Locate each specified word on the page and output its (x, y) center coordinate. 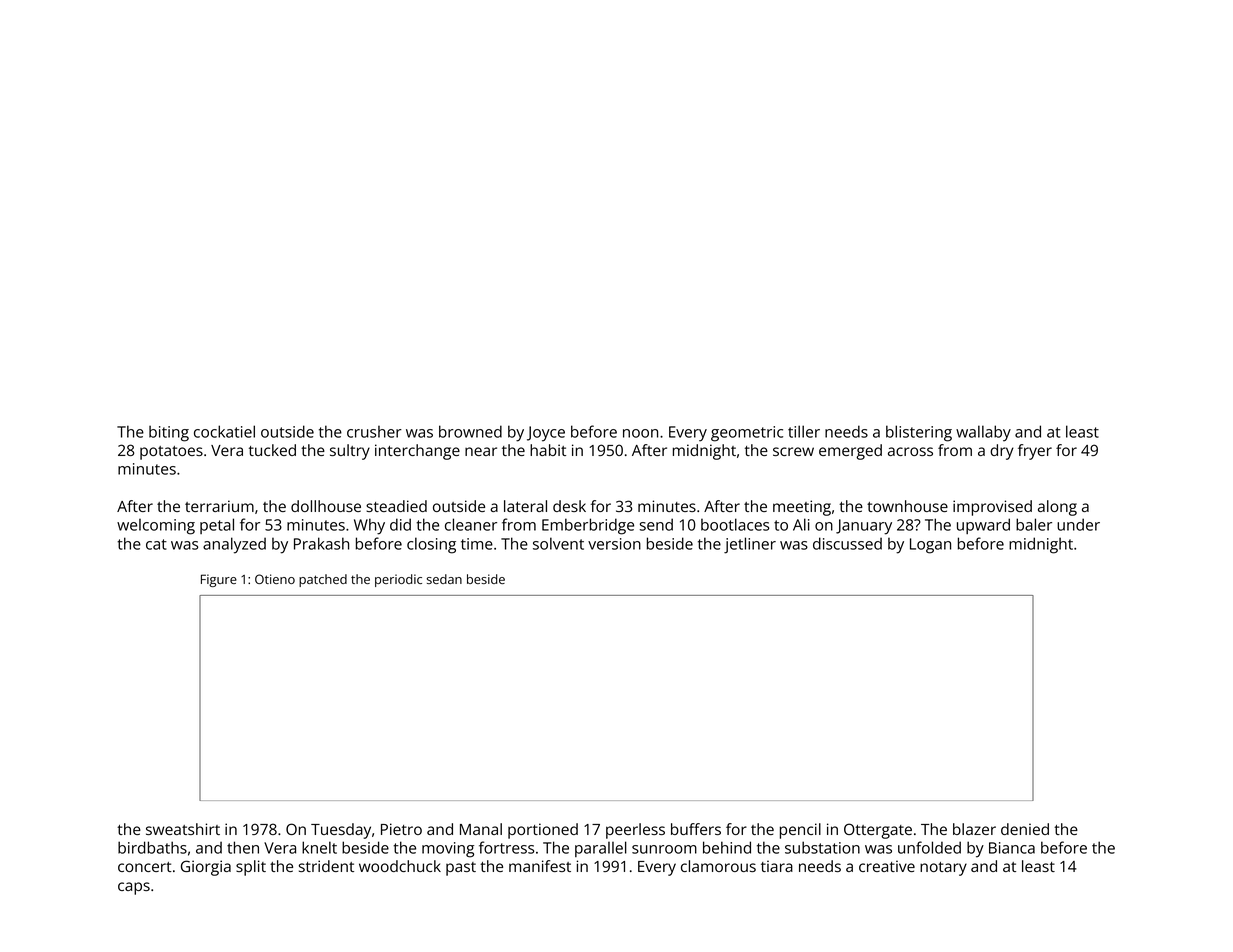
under (1078, 524)
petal (217, 526)
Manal (481, 829)
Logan (930, 546)
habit (548, 450)
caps (134, 888)
